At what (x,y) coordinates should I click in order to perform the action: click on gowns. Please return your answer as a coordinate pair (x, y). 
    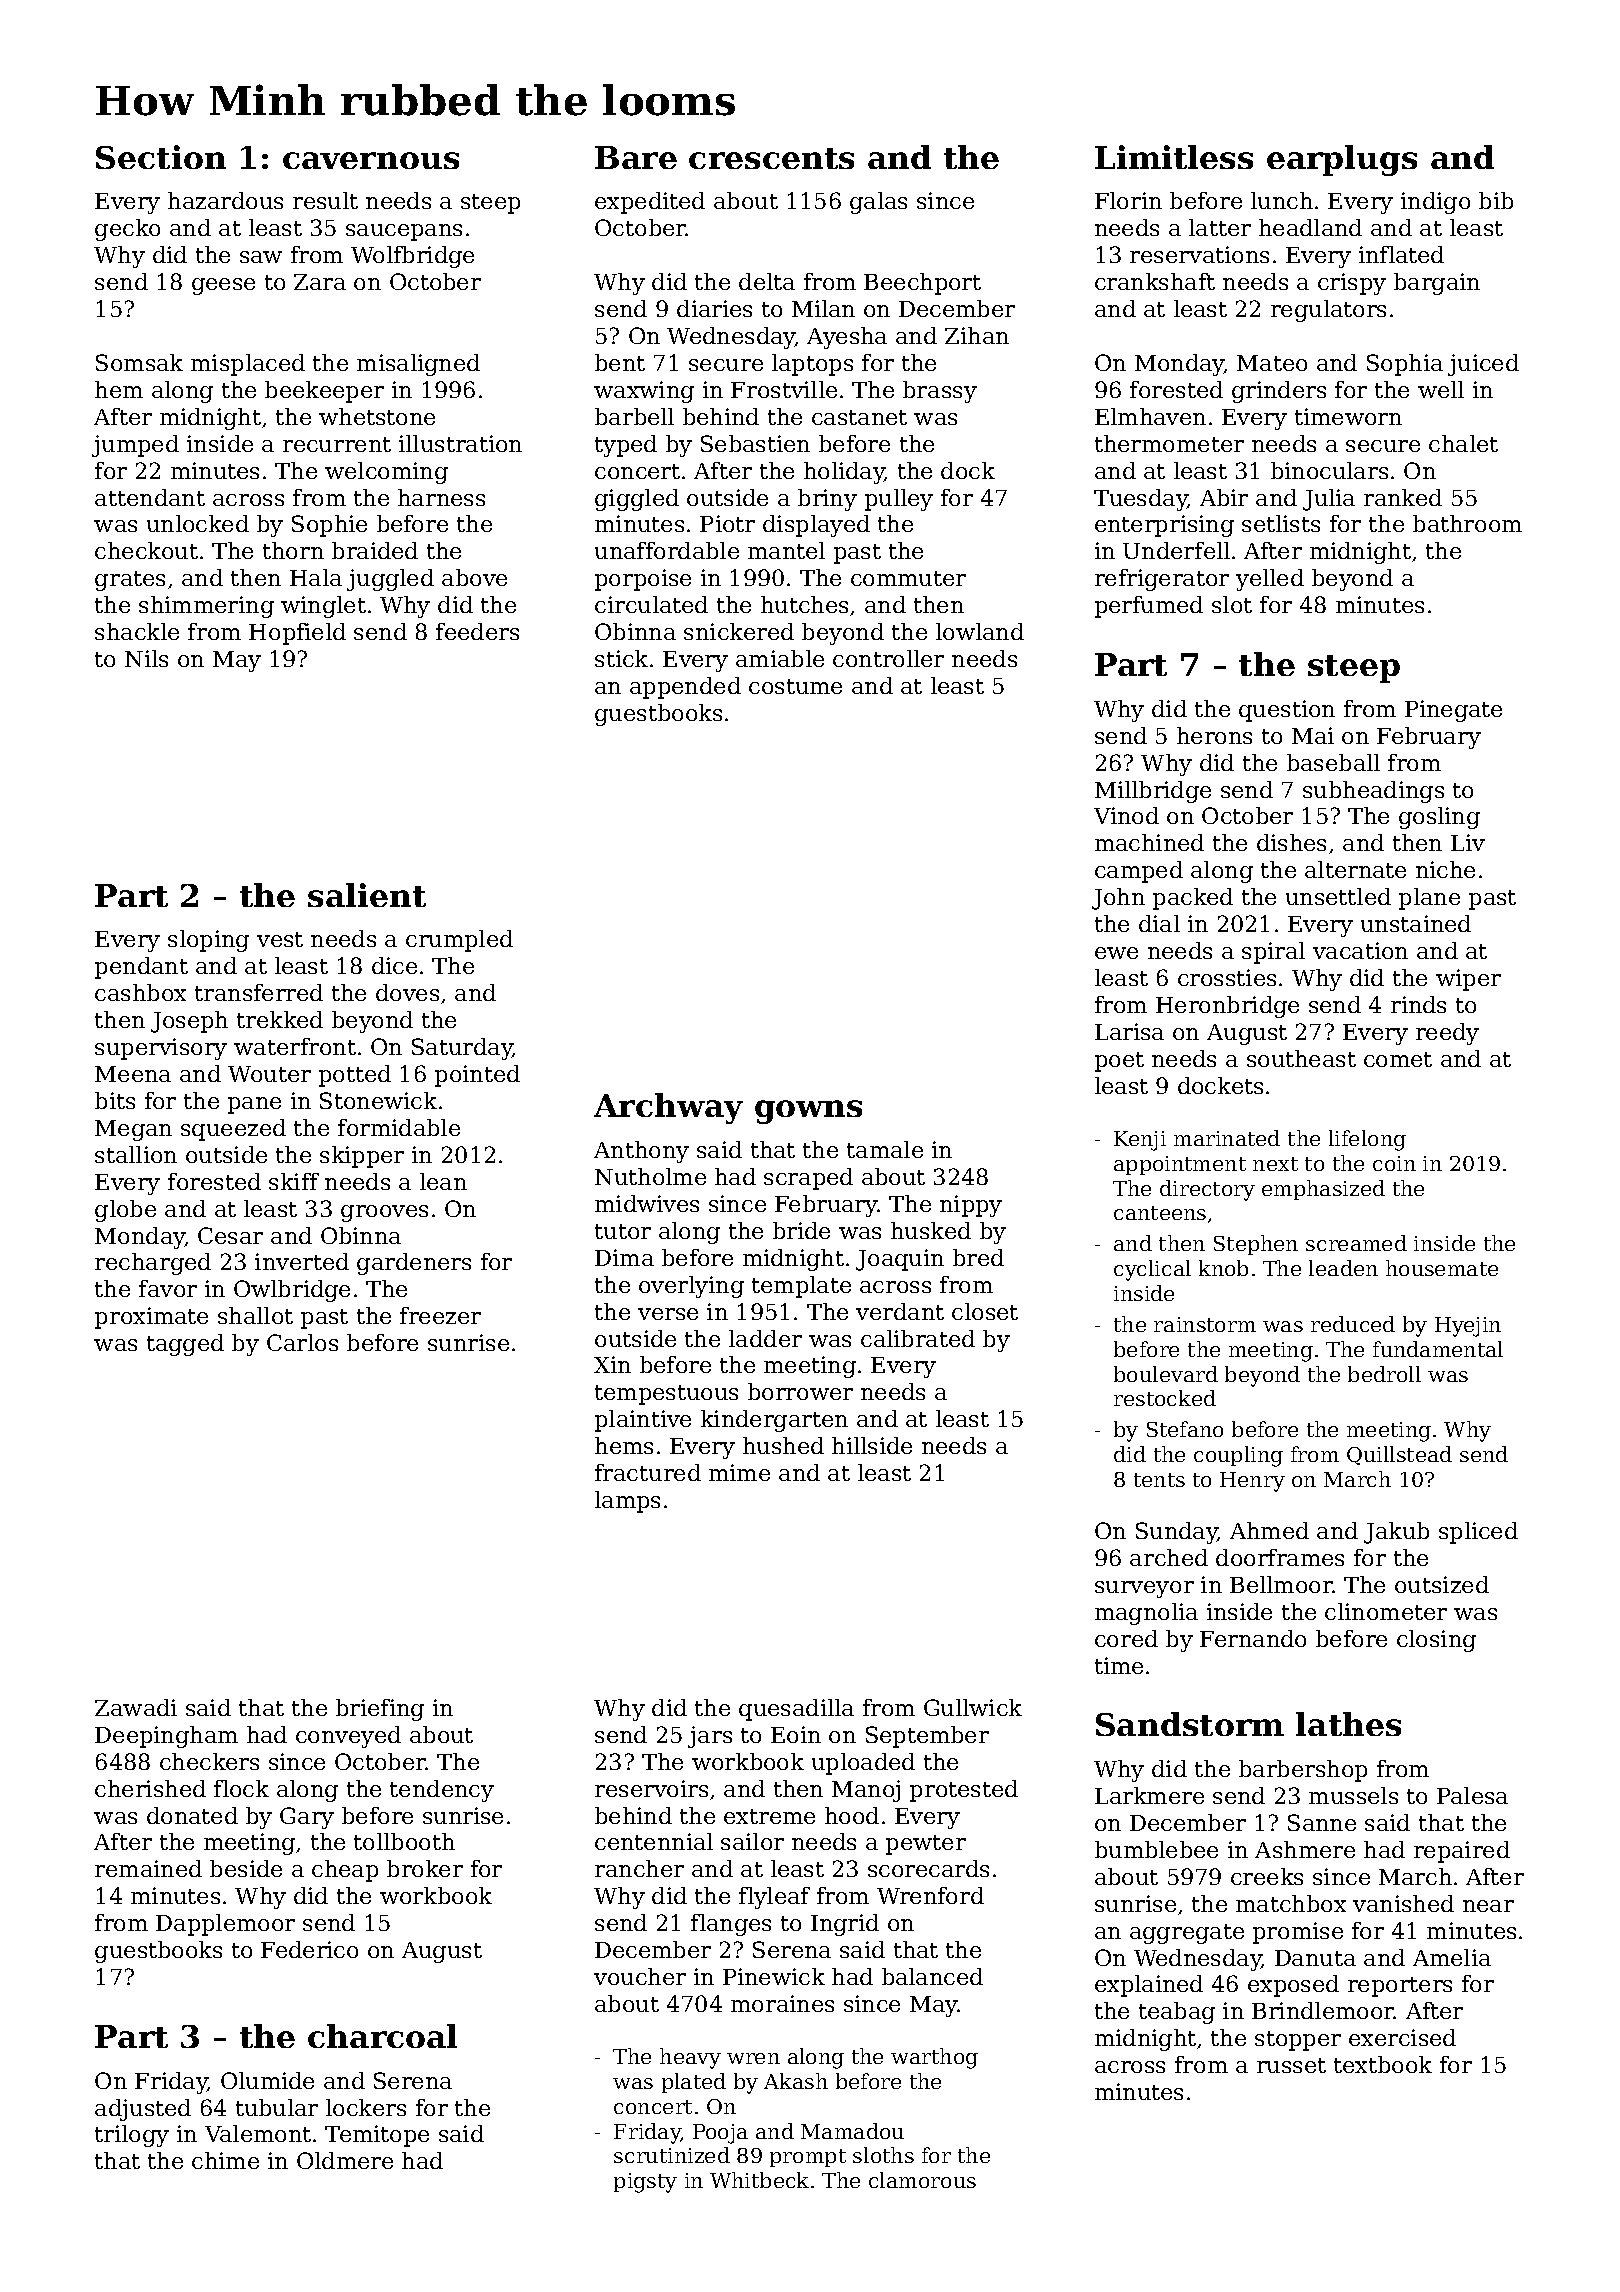
    Looking at the image, I should click on (808, 1112).
